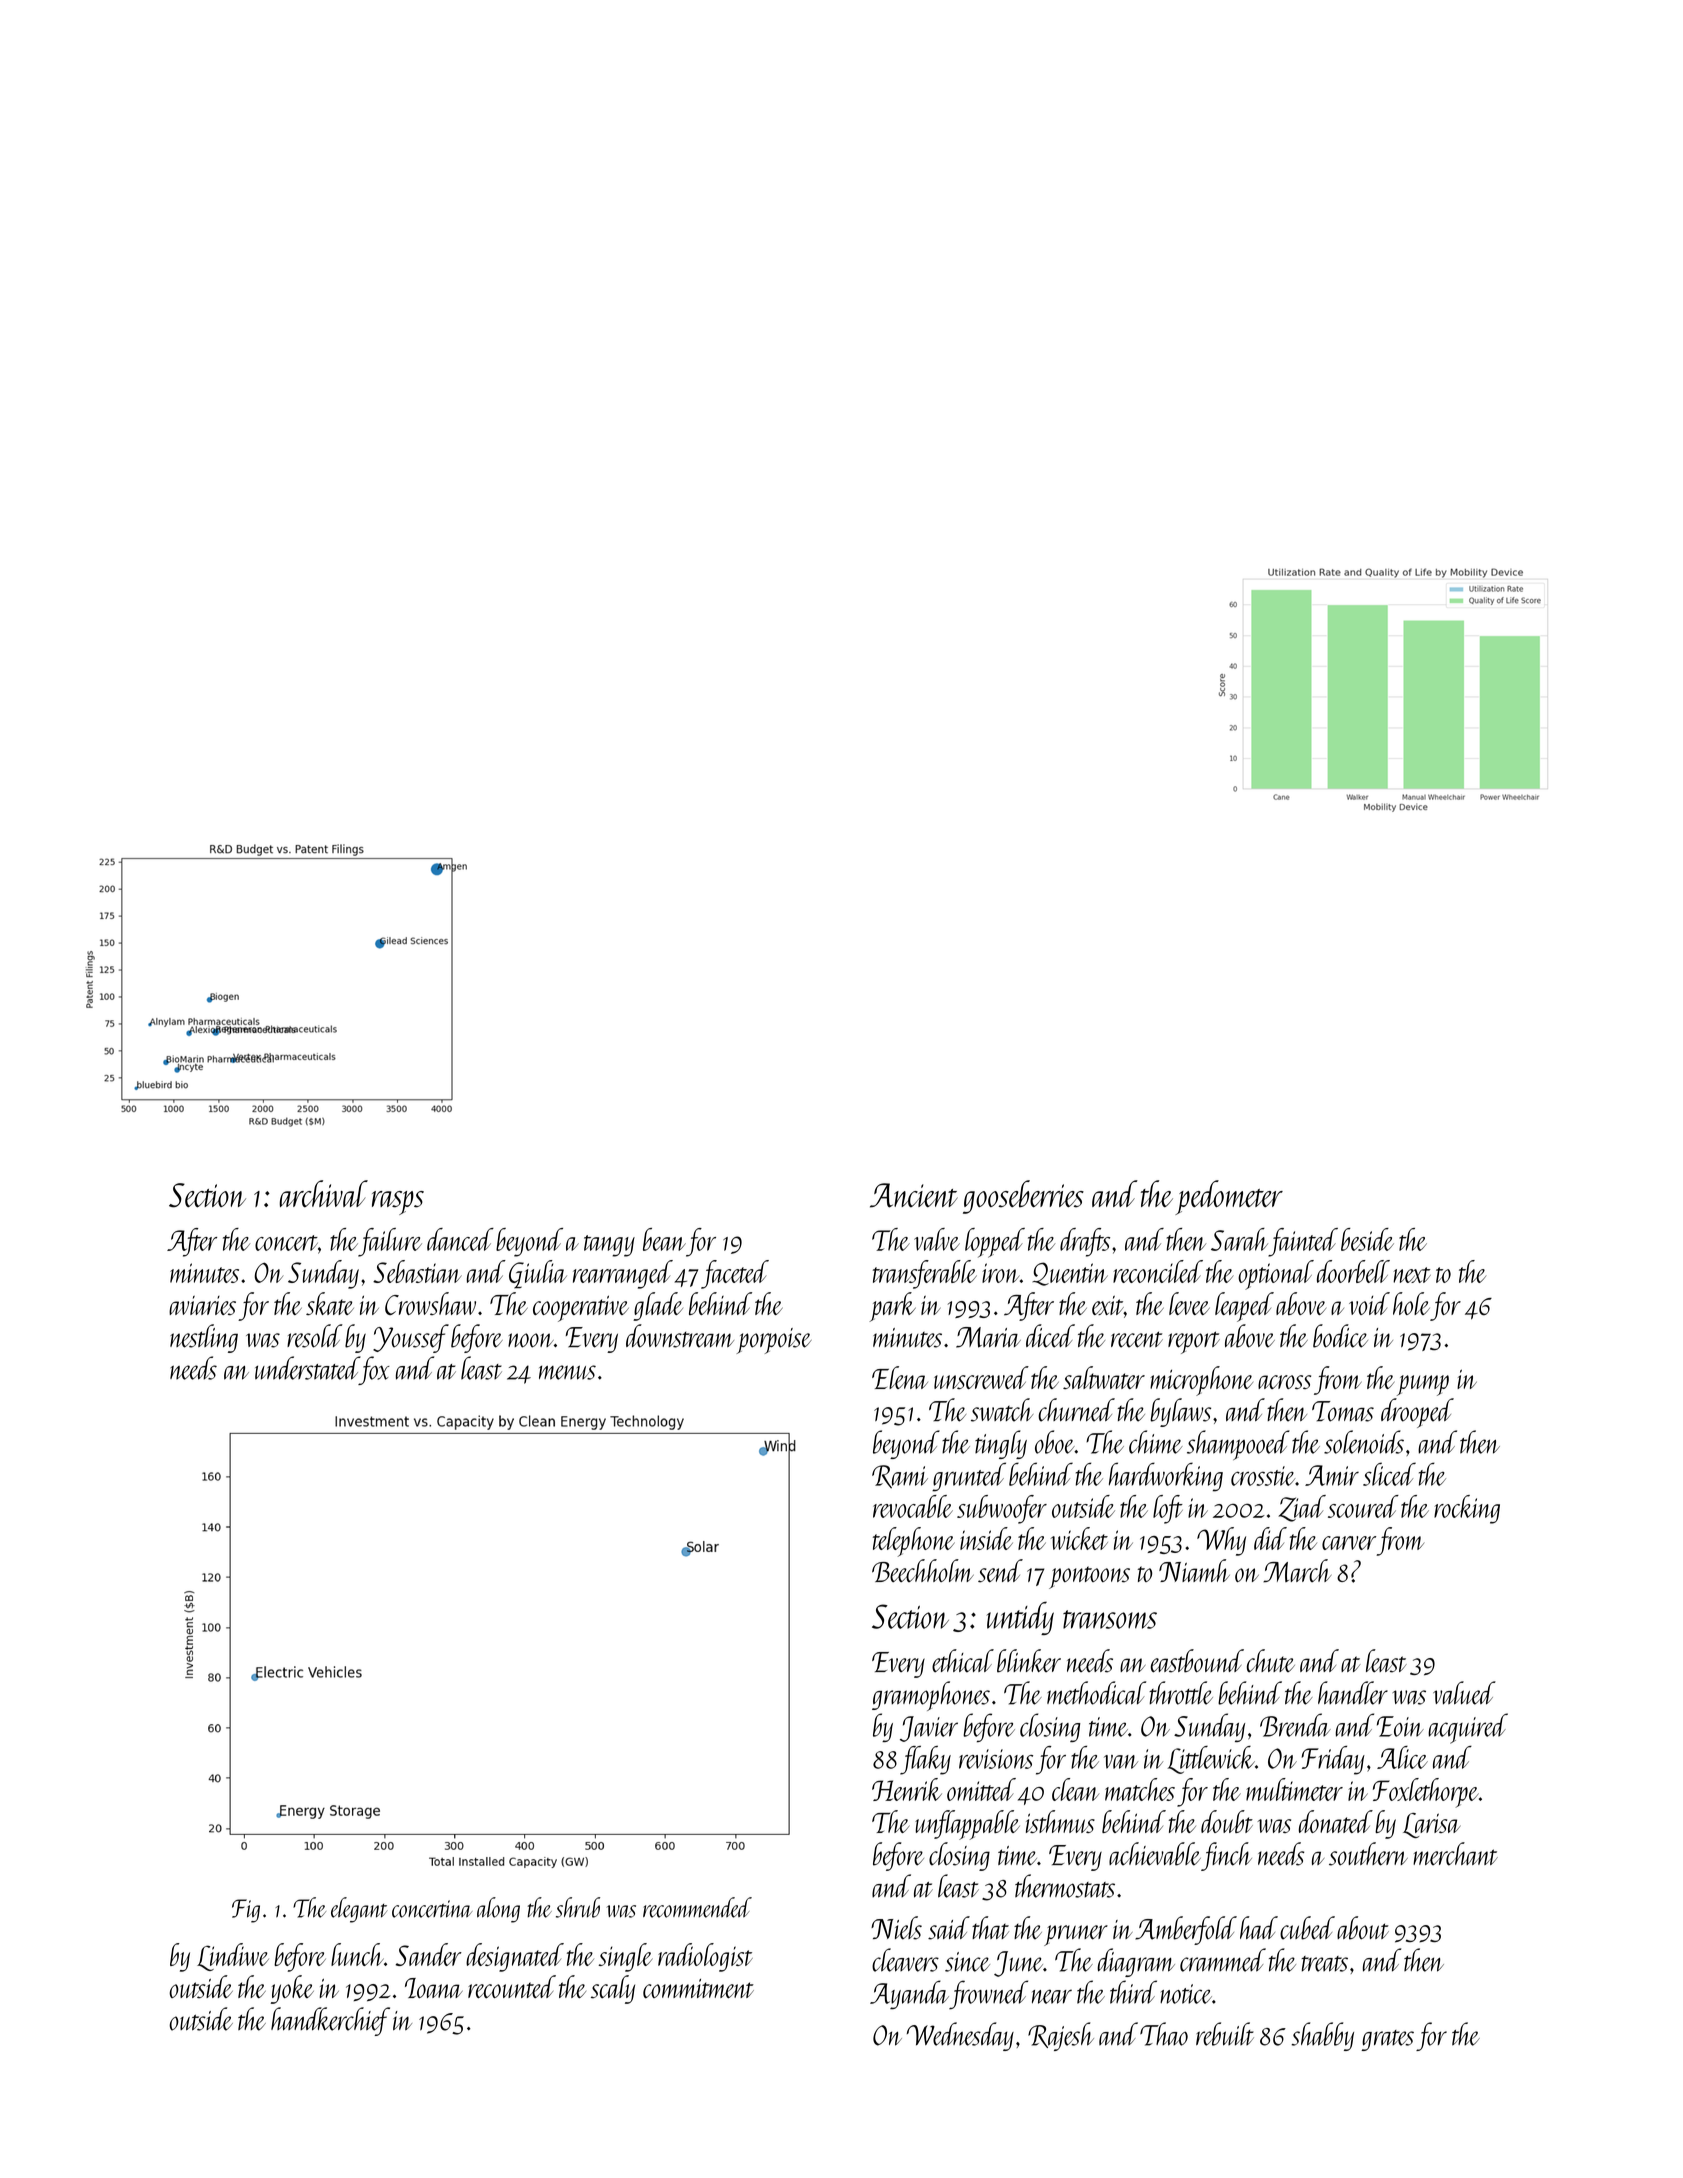  Describe the element at coordinates (909, 1994) in the screenshot. I see `Ayanda` at that location.
